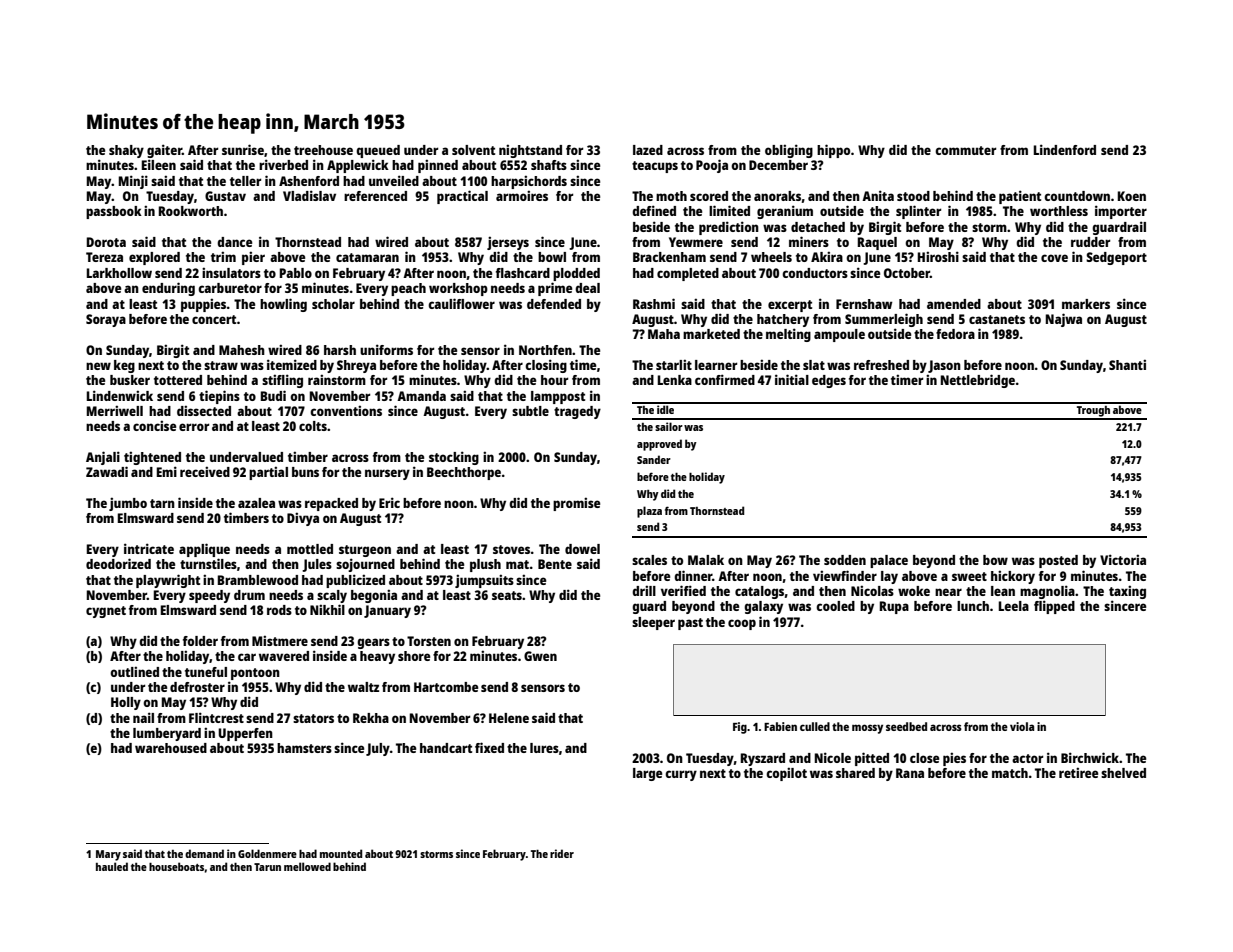 This screenshot has width=1233, height=952. I want to click on Lindenford, so click(1065, 149).
